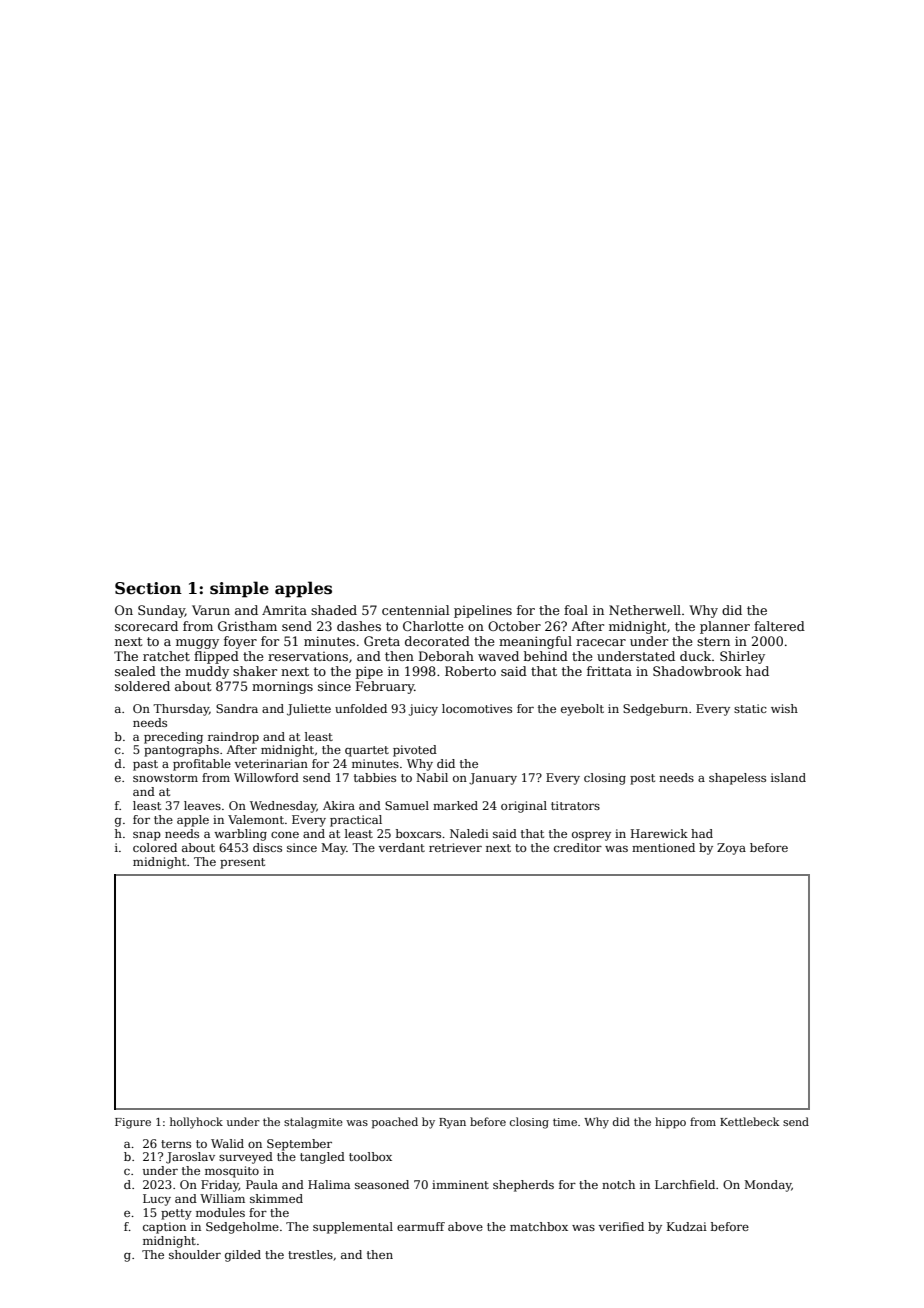 Image resolution: width=924 pixels, height=1308 pixels. I want to click on February, so click(385, 687).
